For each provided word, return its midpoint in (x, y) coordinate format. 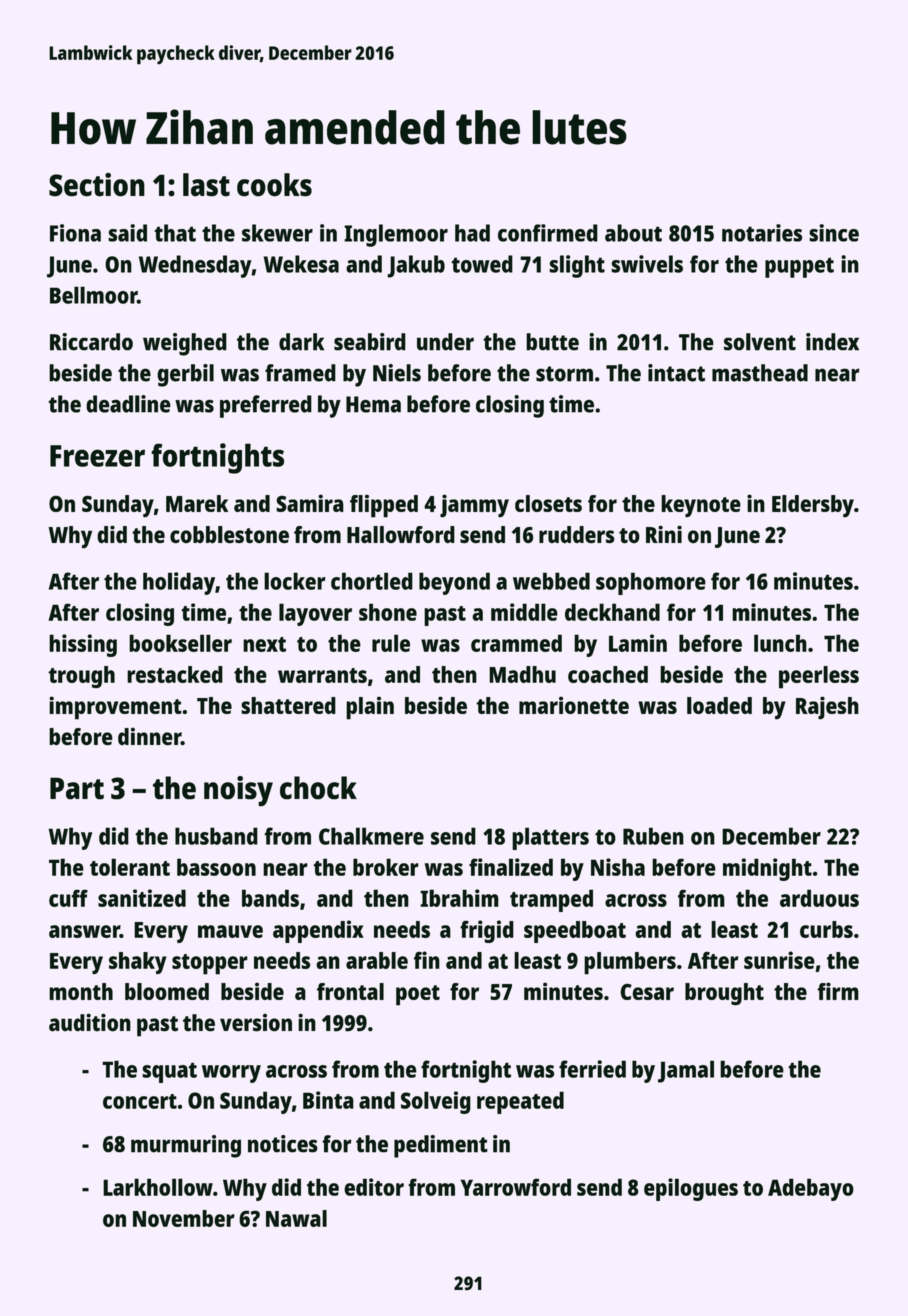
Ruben (653, 836)
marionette (574, 705)
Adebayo (811, 1189)
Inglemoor (396, 235)
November (184, 1218)
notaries (762, 233)
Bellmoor (93, 295)
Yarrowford (515, 1187)
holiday (179, 583)
